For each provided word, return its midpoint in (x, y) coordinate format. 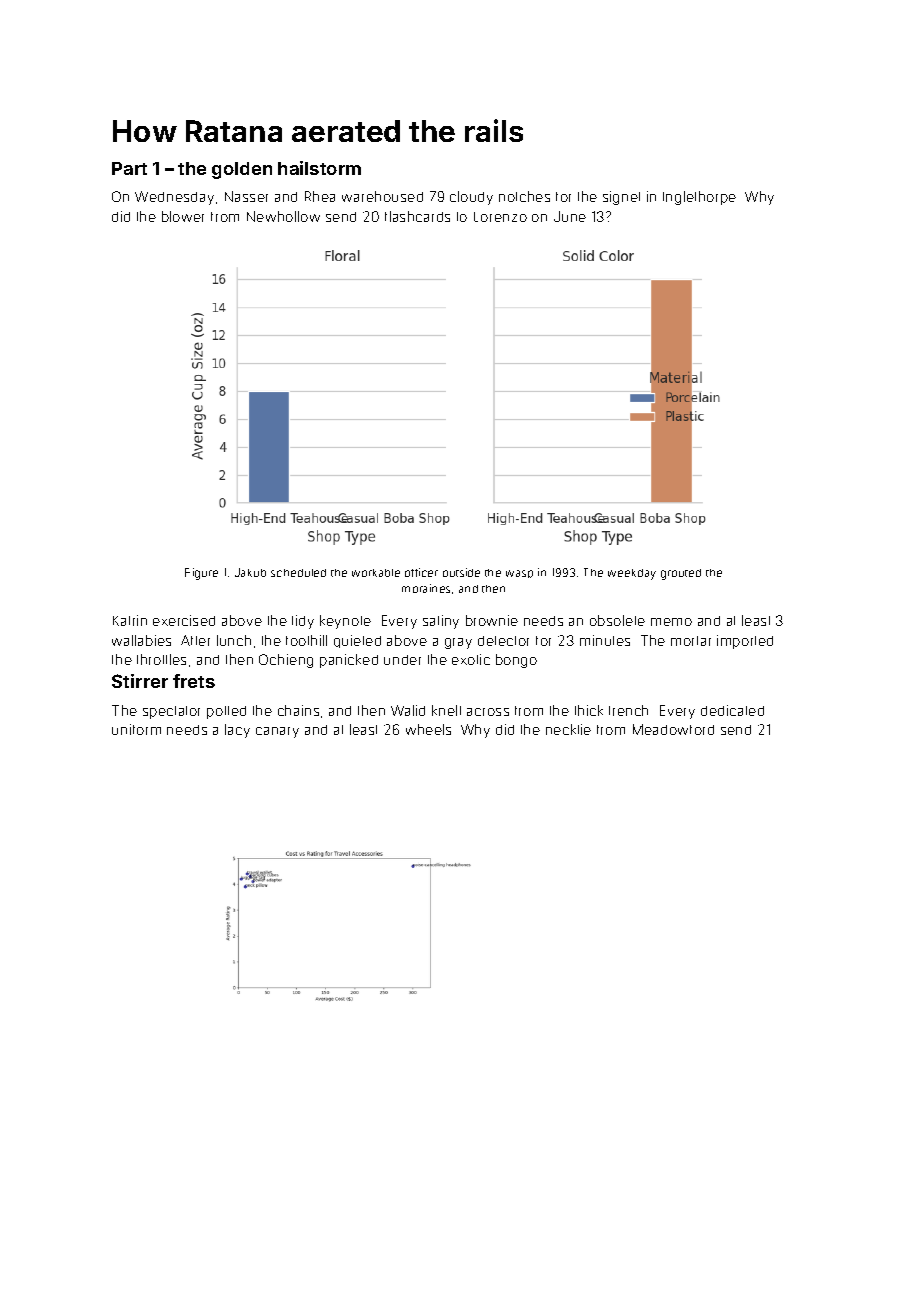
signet (621, 198)
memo (671, 622)
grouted (681, 574)
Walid (408, 710)
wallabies (141, 640)
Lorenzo (500, 217)
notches (524, 196)
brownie (492, 620)
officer (421, 572)
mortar (691, 641)
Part (129, 168)
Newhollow (283, 216)
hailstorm (319, 168)
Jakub (250, 572)
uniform (136, 729)
